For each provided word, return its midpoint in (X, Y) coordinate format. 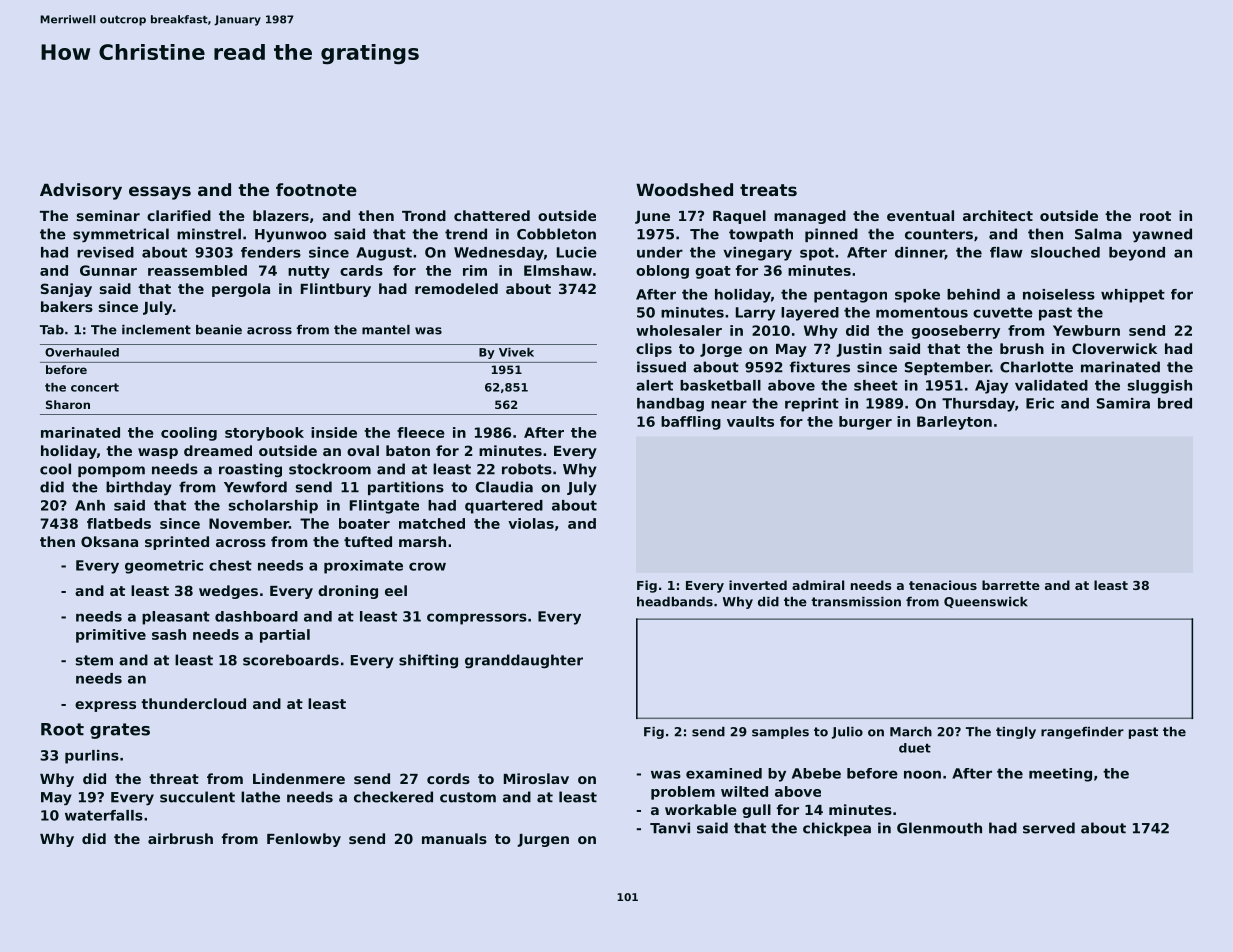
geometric (164, 567)
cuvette (1003, 312)
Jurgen (543, 840)
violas (531, 523)
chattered (492, 215)
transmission (856, 602)
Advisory (81, 191)
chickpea (837, 829)
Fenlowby (304, 840)
